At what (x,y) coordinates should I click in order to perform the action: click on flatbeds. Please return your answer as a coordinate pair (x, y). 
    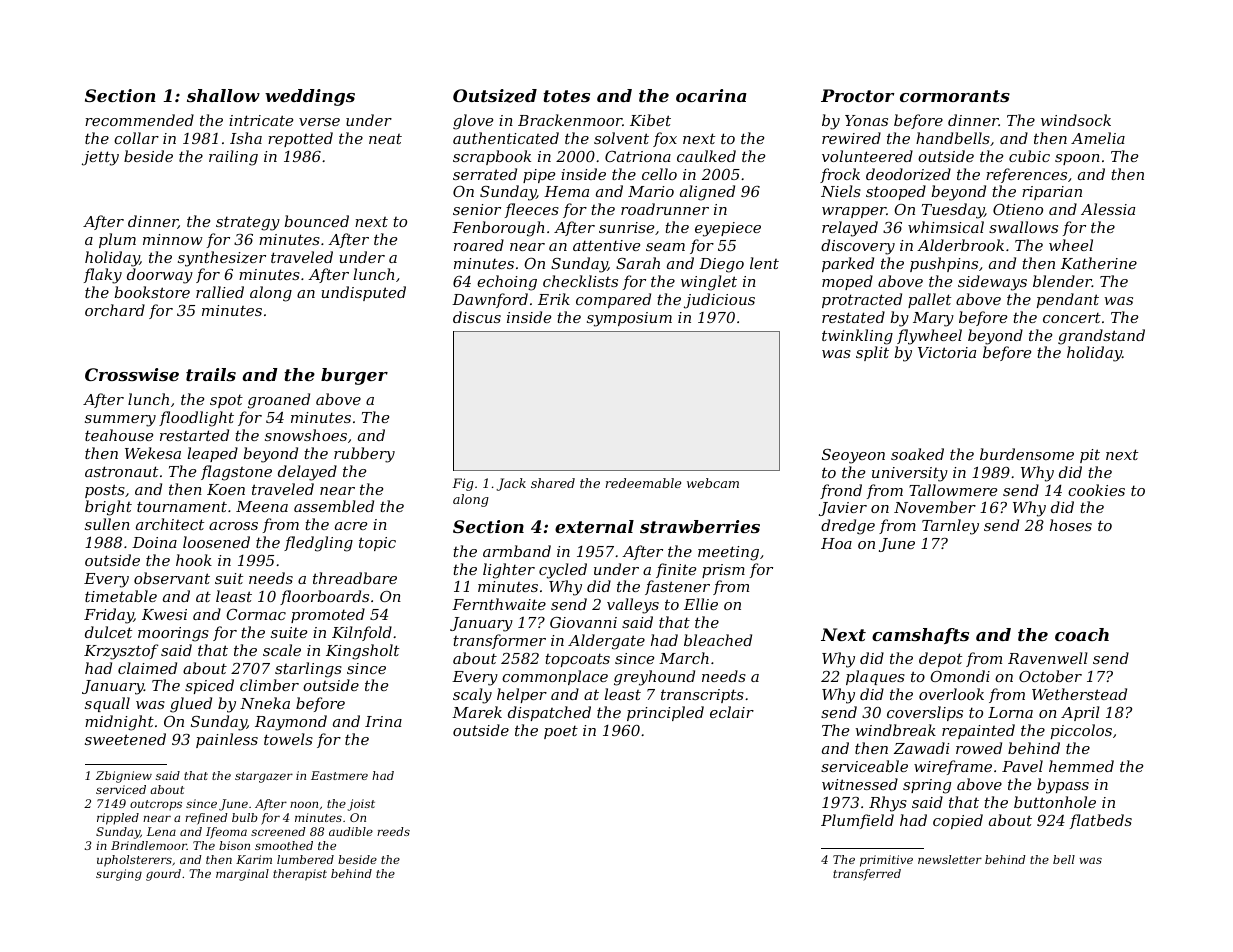
    Looking at the image, I should click on (1101, 821).
